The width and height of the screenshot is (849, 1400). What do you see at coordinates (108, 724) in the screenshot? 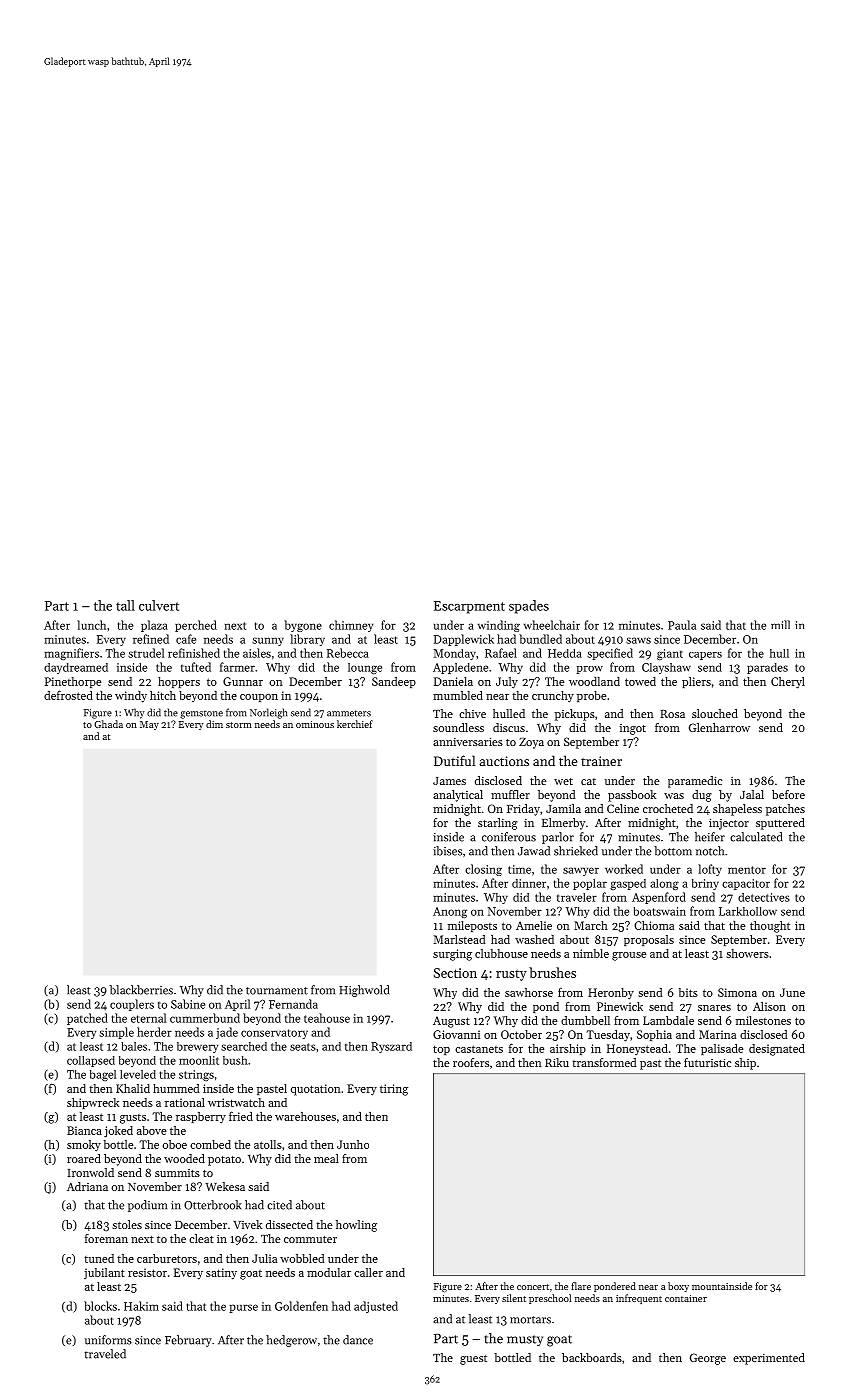
I see `Ghada` at bounding box center [108, 724].
